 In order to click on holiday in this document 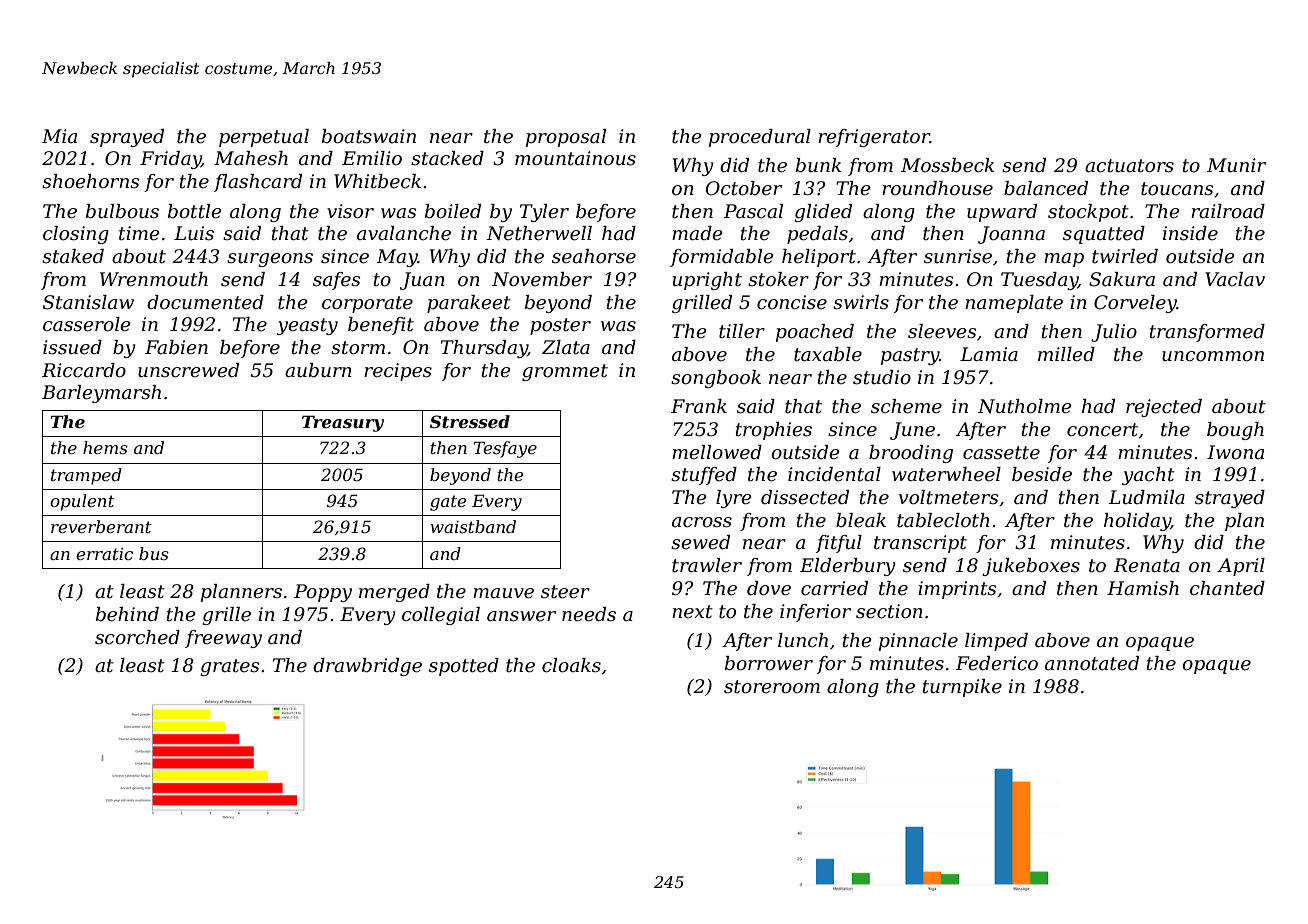, I will do `click(1137, 522)`.
